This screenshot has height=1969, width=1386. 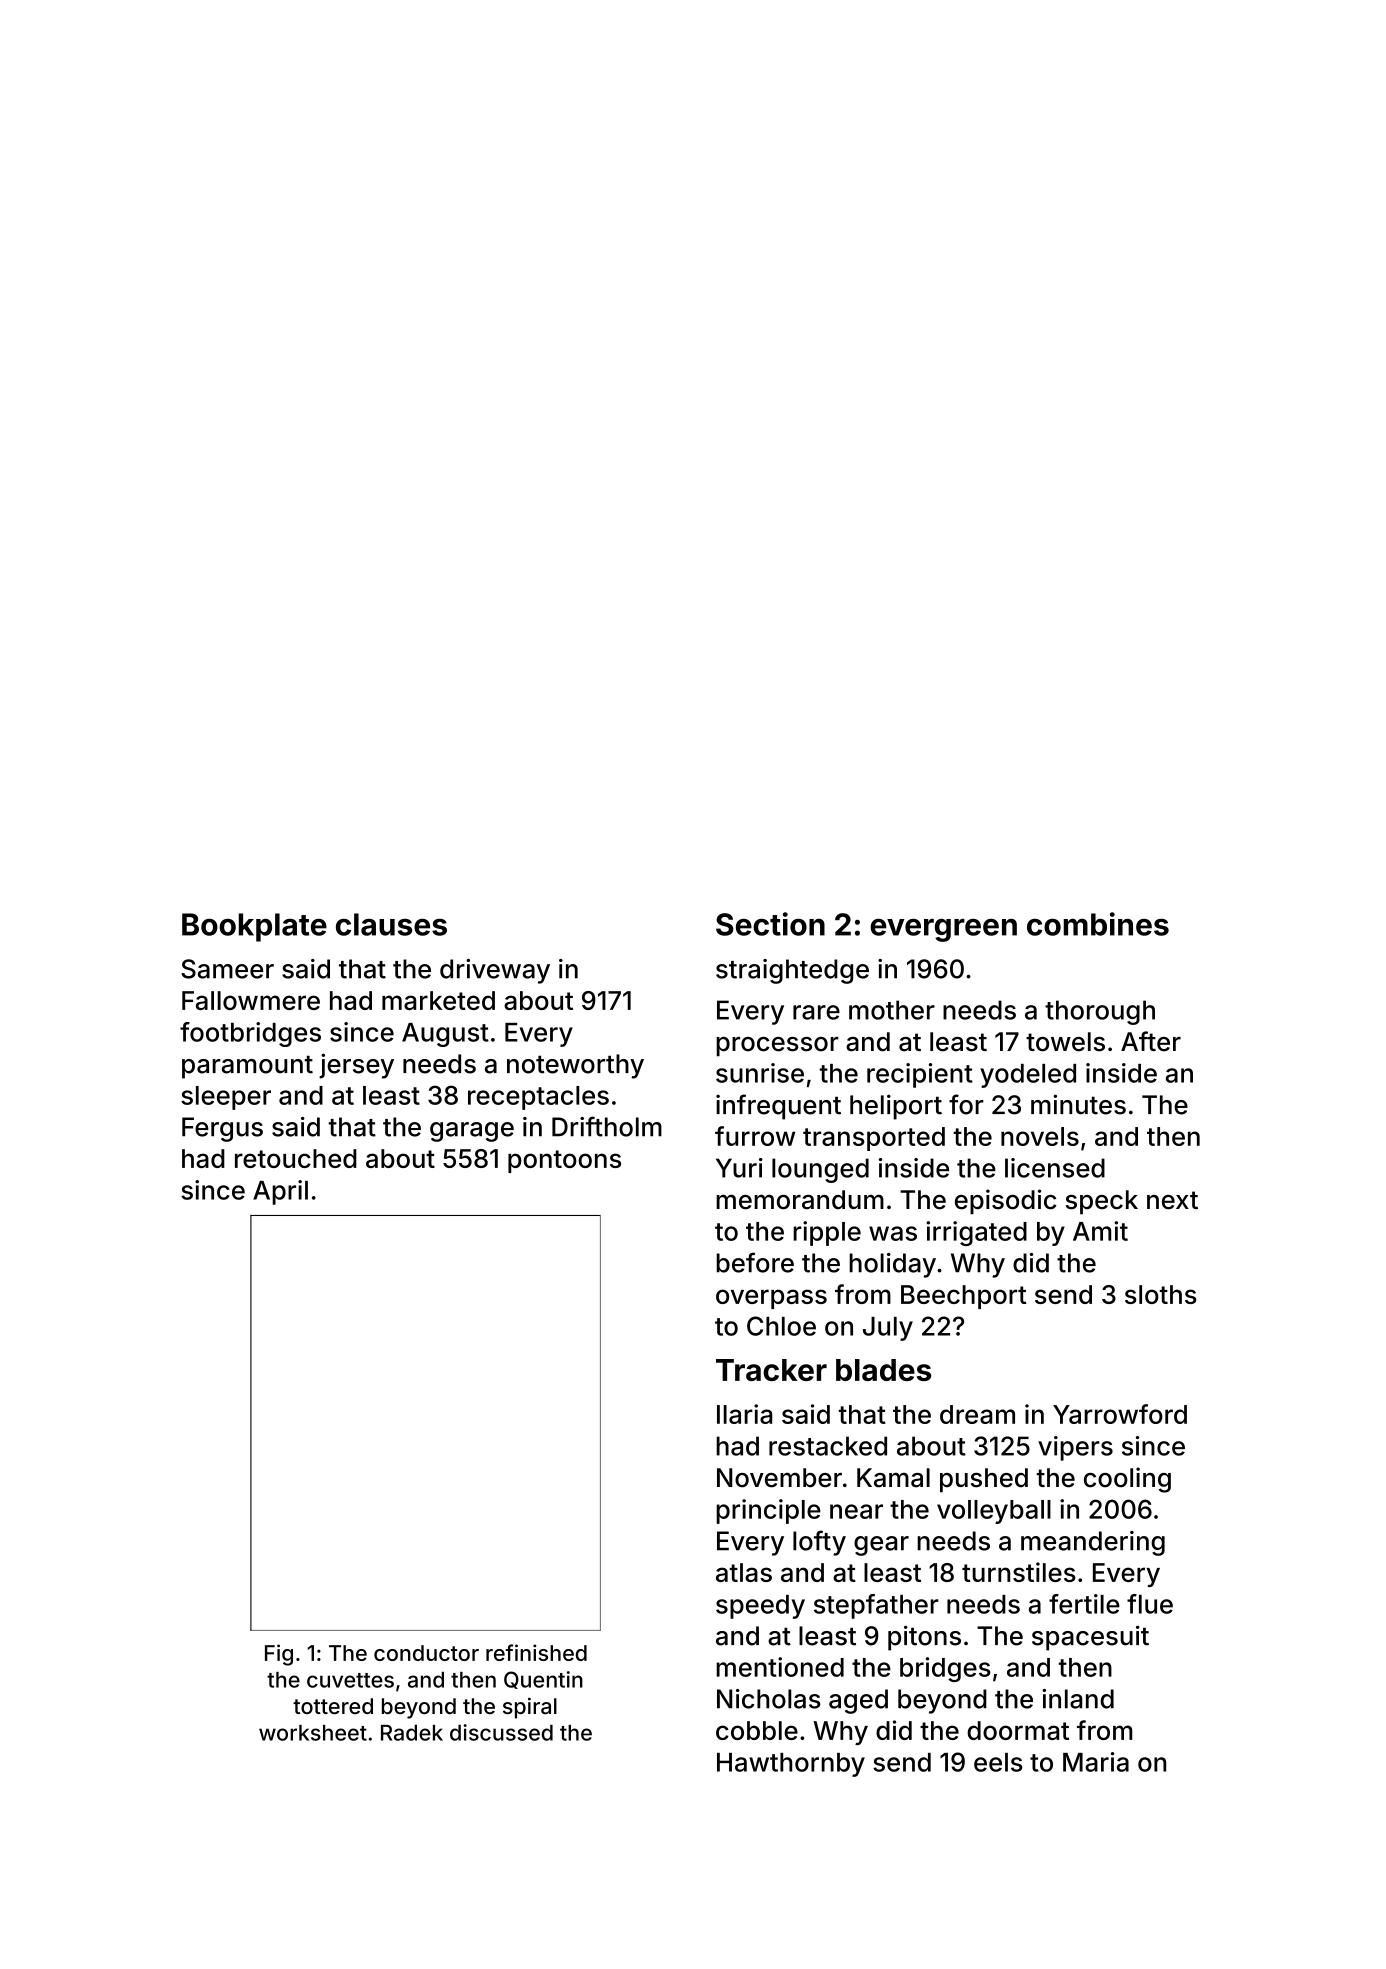 What do you see at coordinates (501, 1732) in the screenshot?
I see `discussed` at bounding box center [501, 1732].
